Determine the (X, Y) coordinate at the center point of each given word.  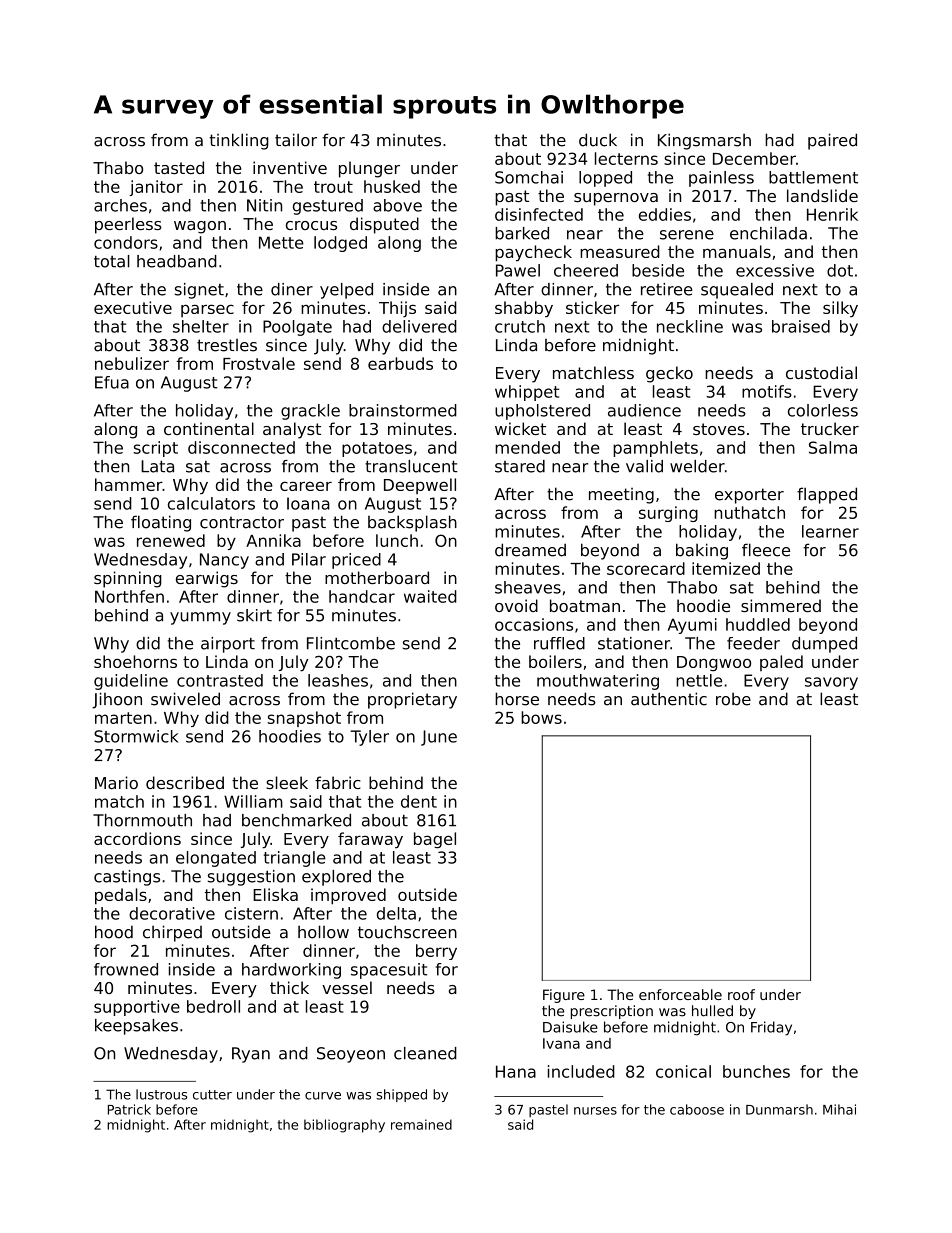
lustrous (161, 1094)
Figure (564, 996)
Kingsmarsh (704, 141)
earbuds (400, 363)
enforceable (680, 994)
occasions (534, 624)
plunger (369, 169)
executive (133, 307)
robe (733, 699)
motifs (767, 391)
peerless (128, 225)
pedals (121, 896)
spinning (128, 579)
